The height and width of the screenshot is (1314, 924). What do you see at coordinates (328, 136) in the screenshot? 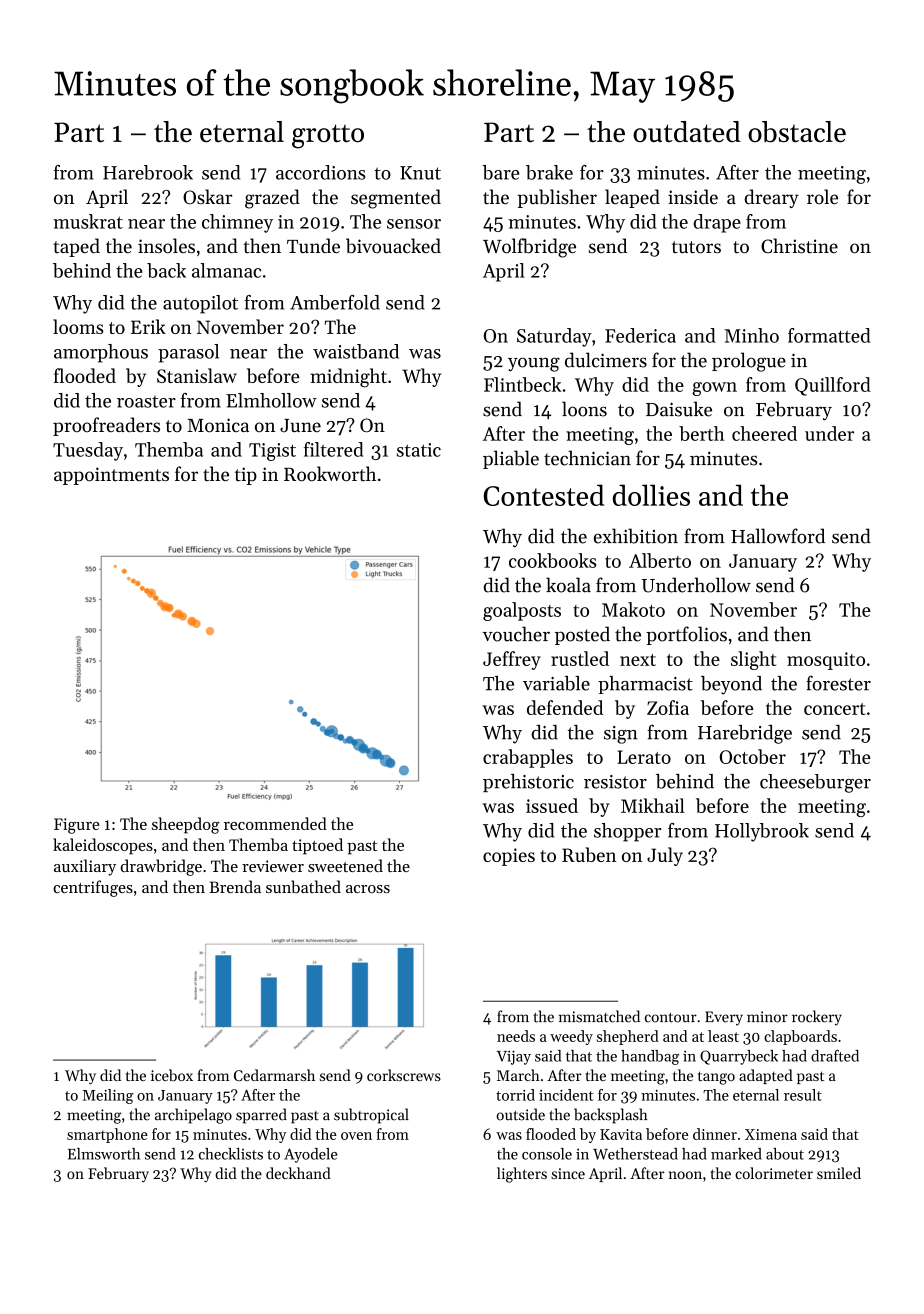
I see `grotto` at bounding box center [328, 136].
